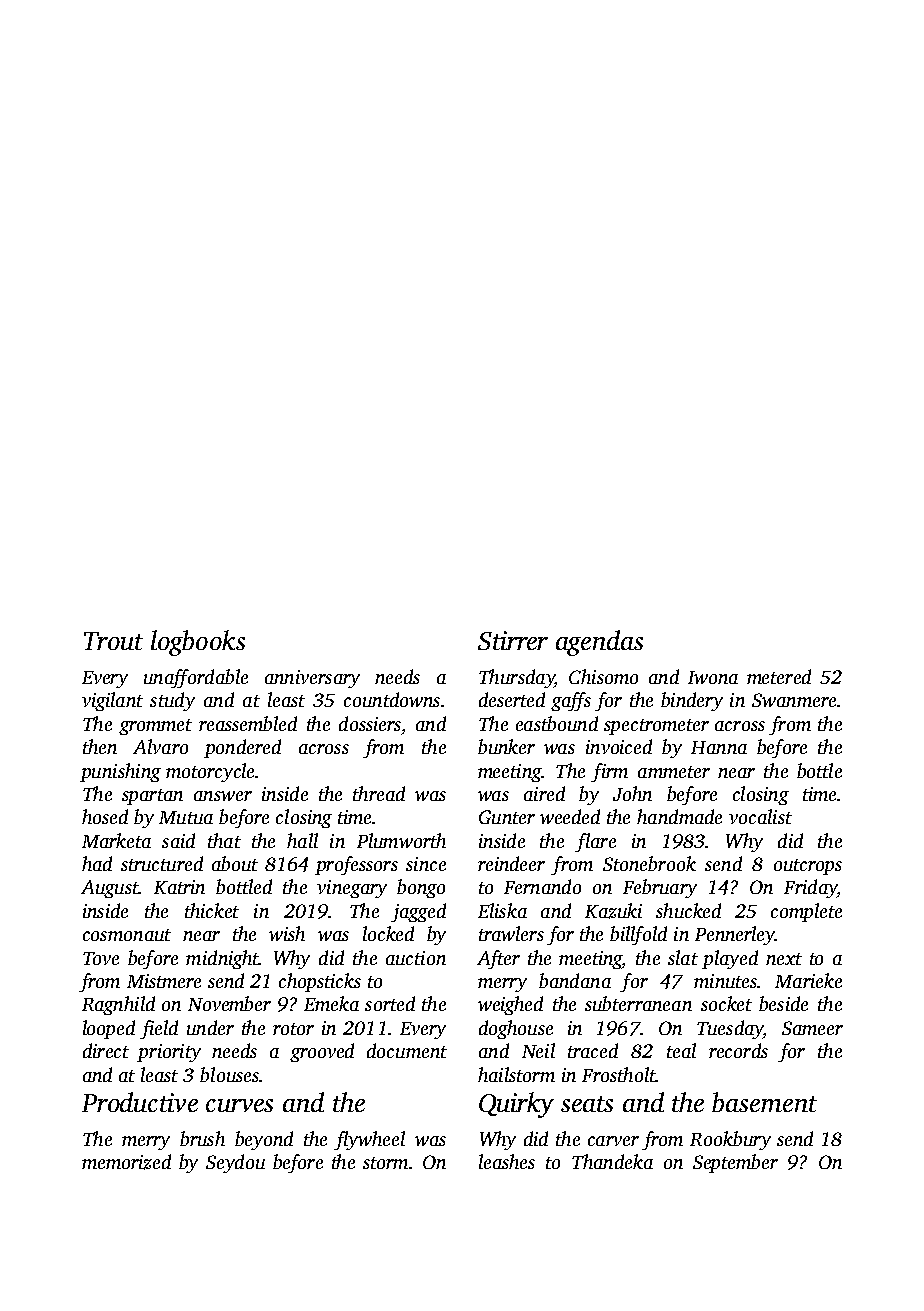 Image resolution: width=924 pixels, height=1311 pixels. Describe the element at coordinates (779, 676) in the screenshot. I see `metered` at that location.
